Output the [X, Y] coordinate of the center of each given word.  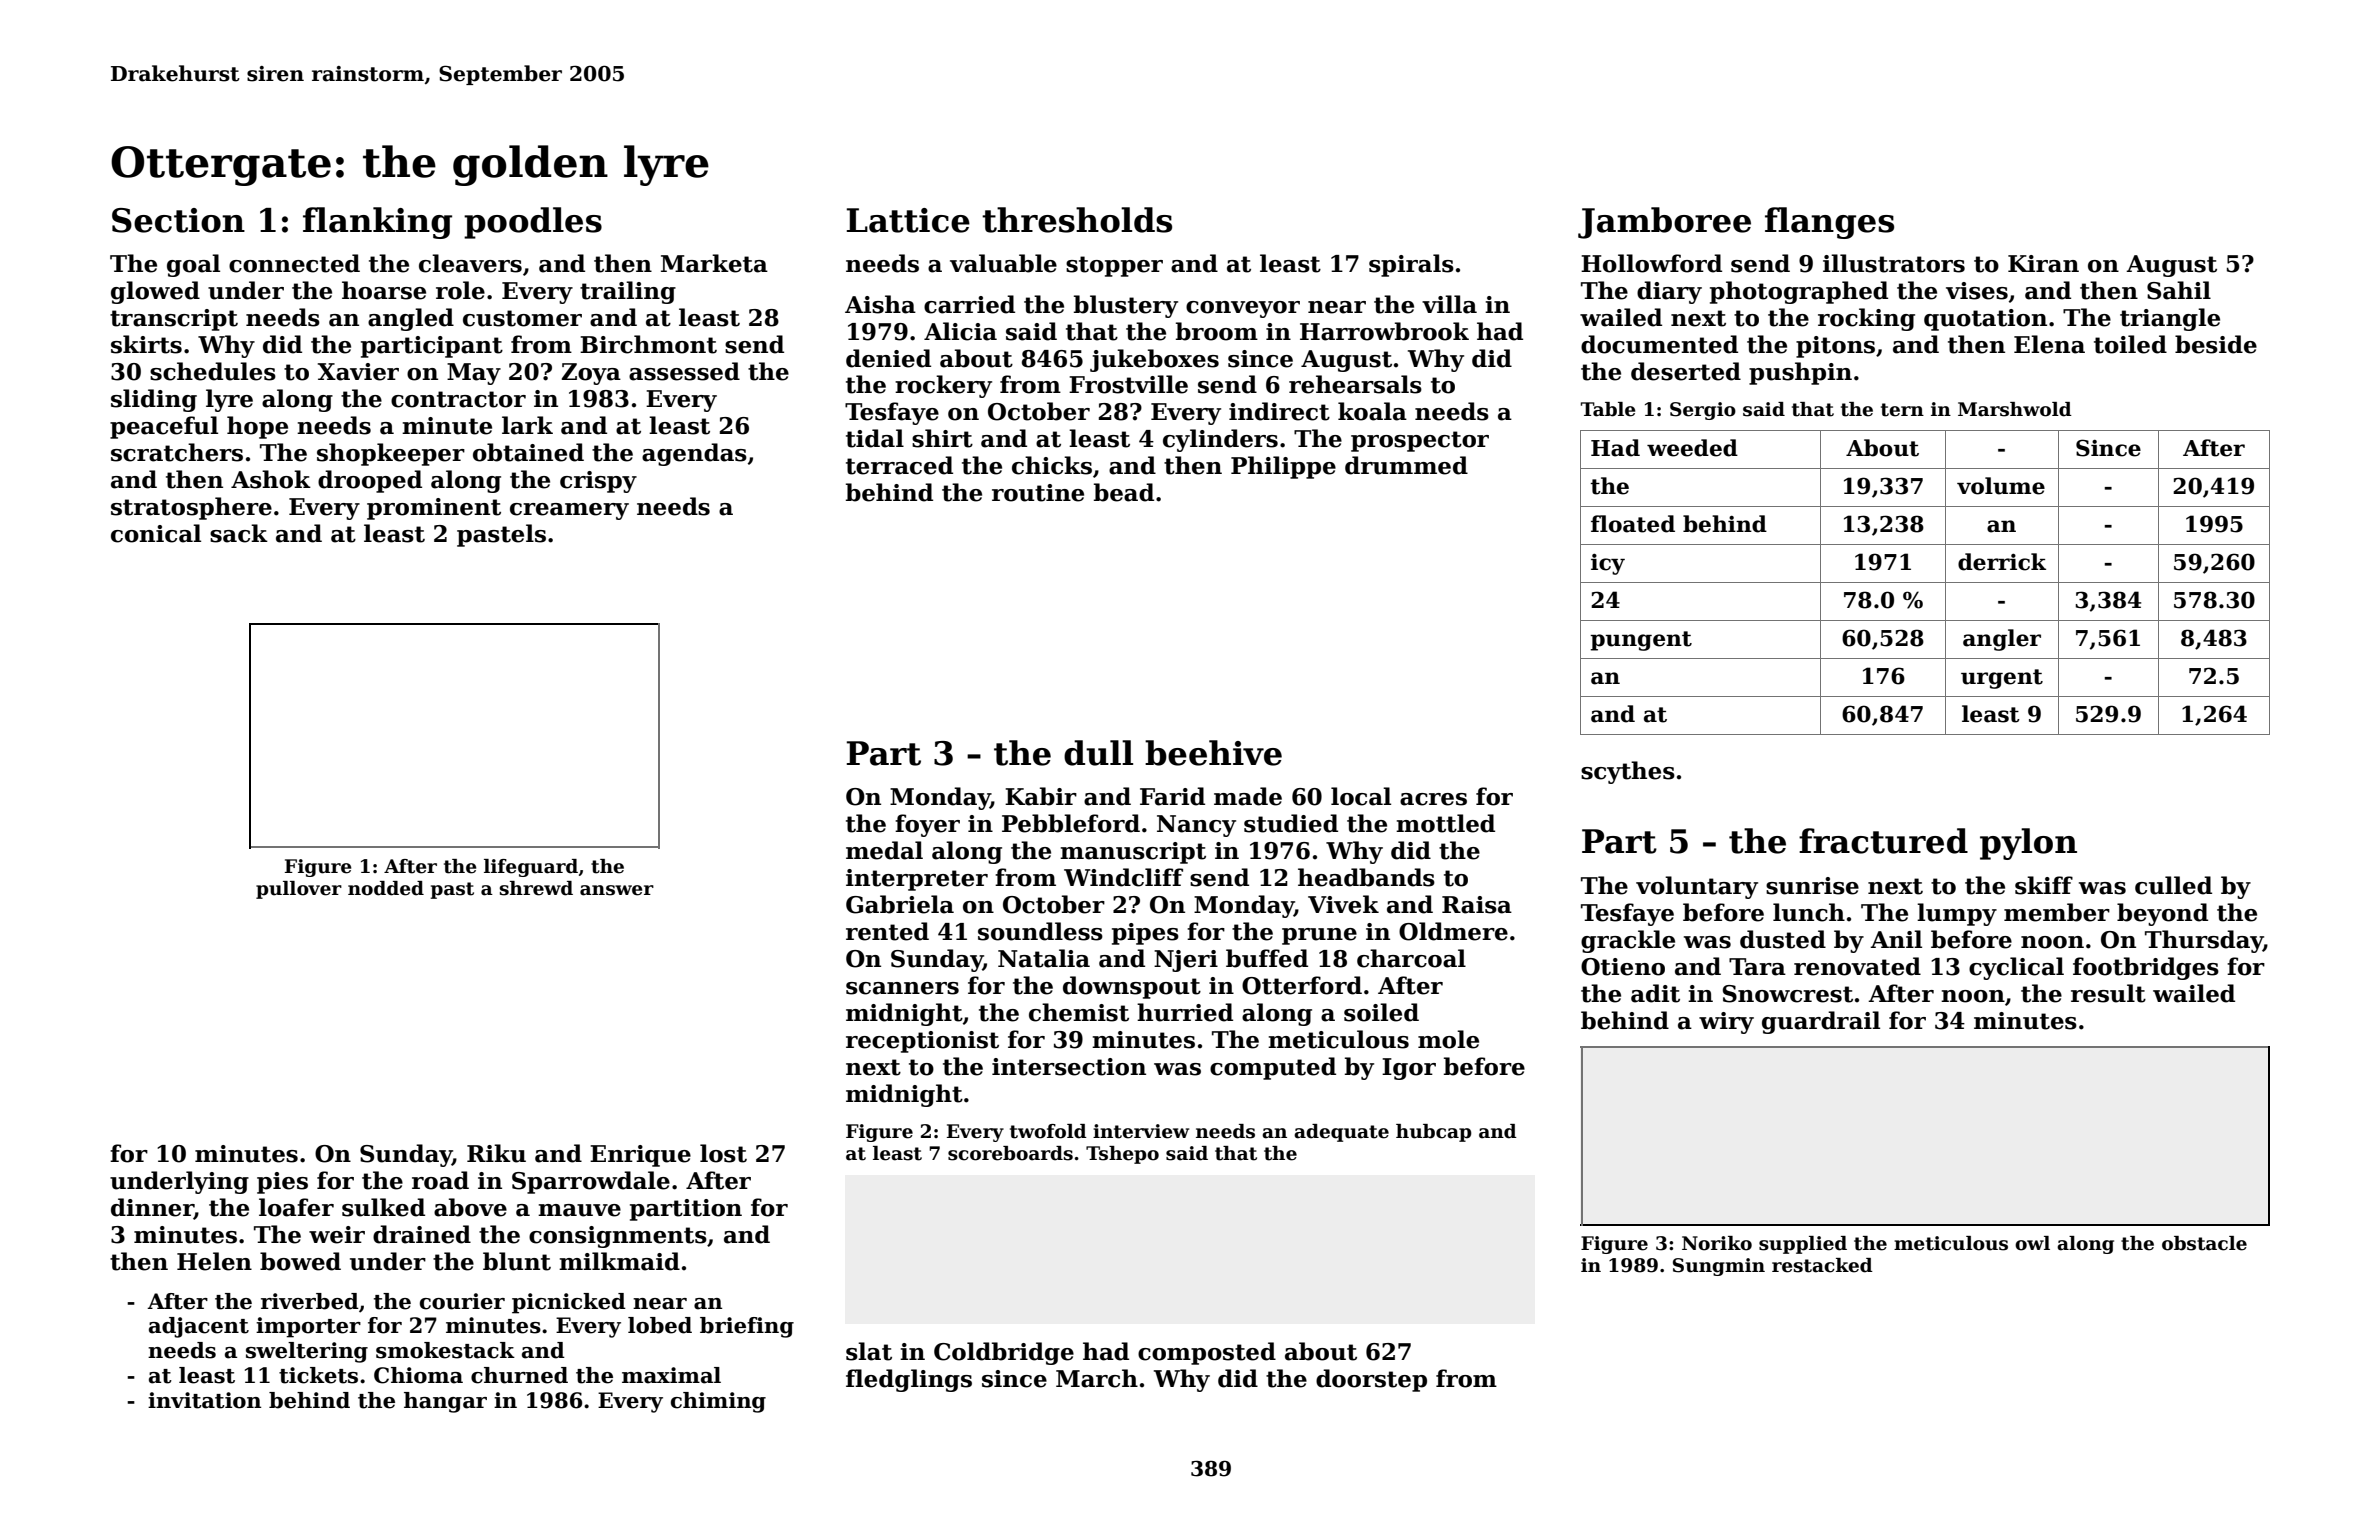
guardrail [1821, 1022]
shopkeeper [391, 454]
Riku [496, 1153]
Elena [2049, 344]
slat [869, 1351]
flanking [377, 223]
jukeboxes [1154, 360]
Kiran [2043, 264]
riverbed [310, 1301]
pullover [299, 890]
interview [1141, 1131]
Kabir [1041, 796]
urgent [2002, 679]
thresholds [1077, 220]
